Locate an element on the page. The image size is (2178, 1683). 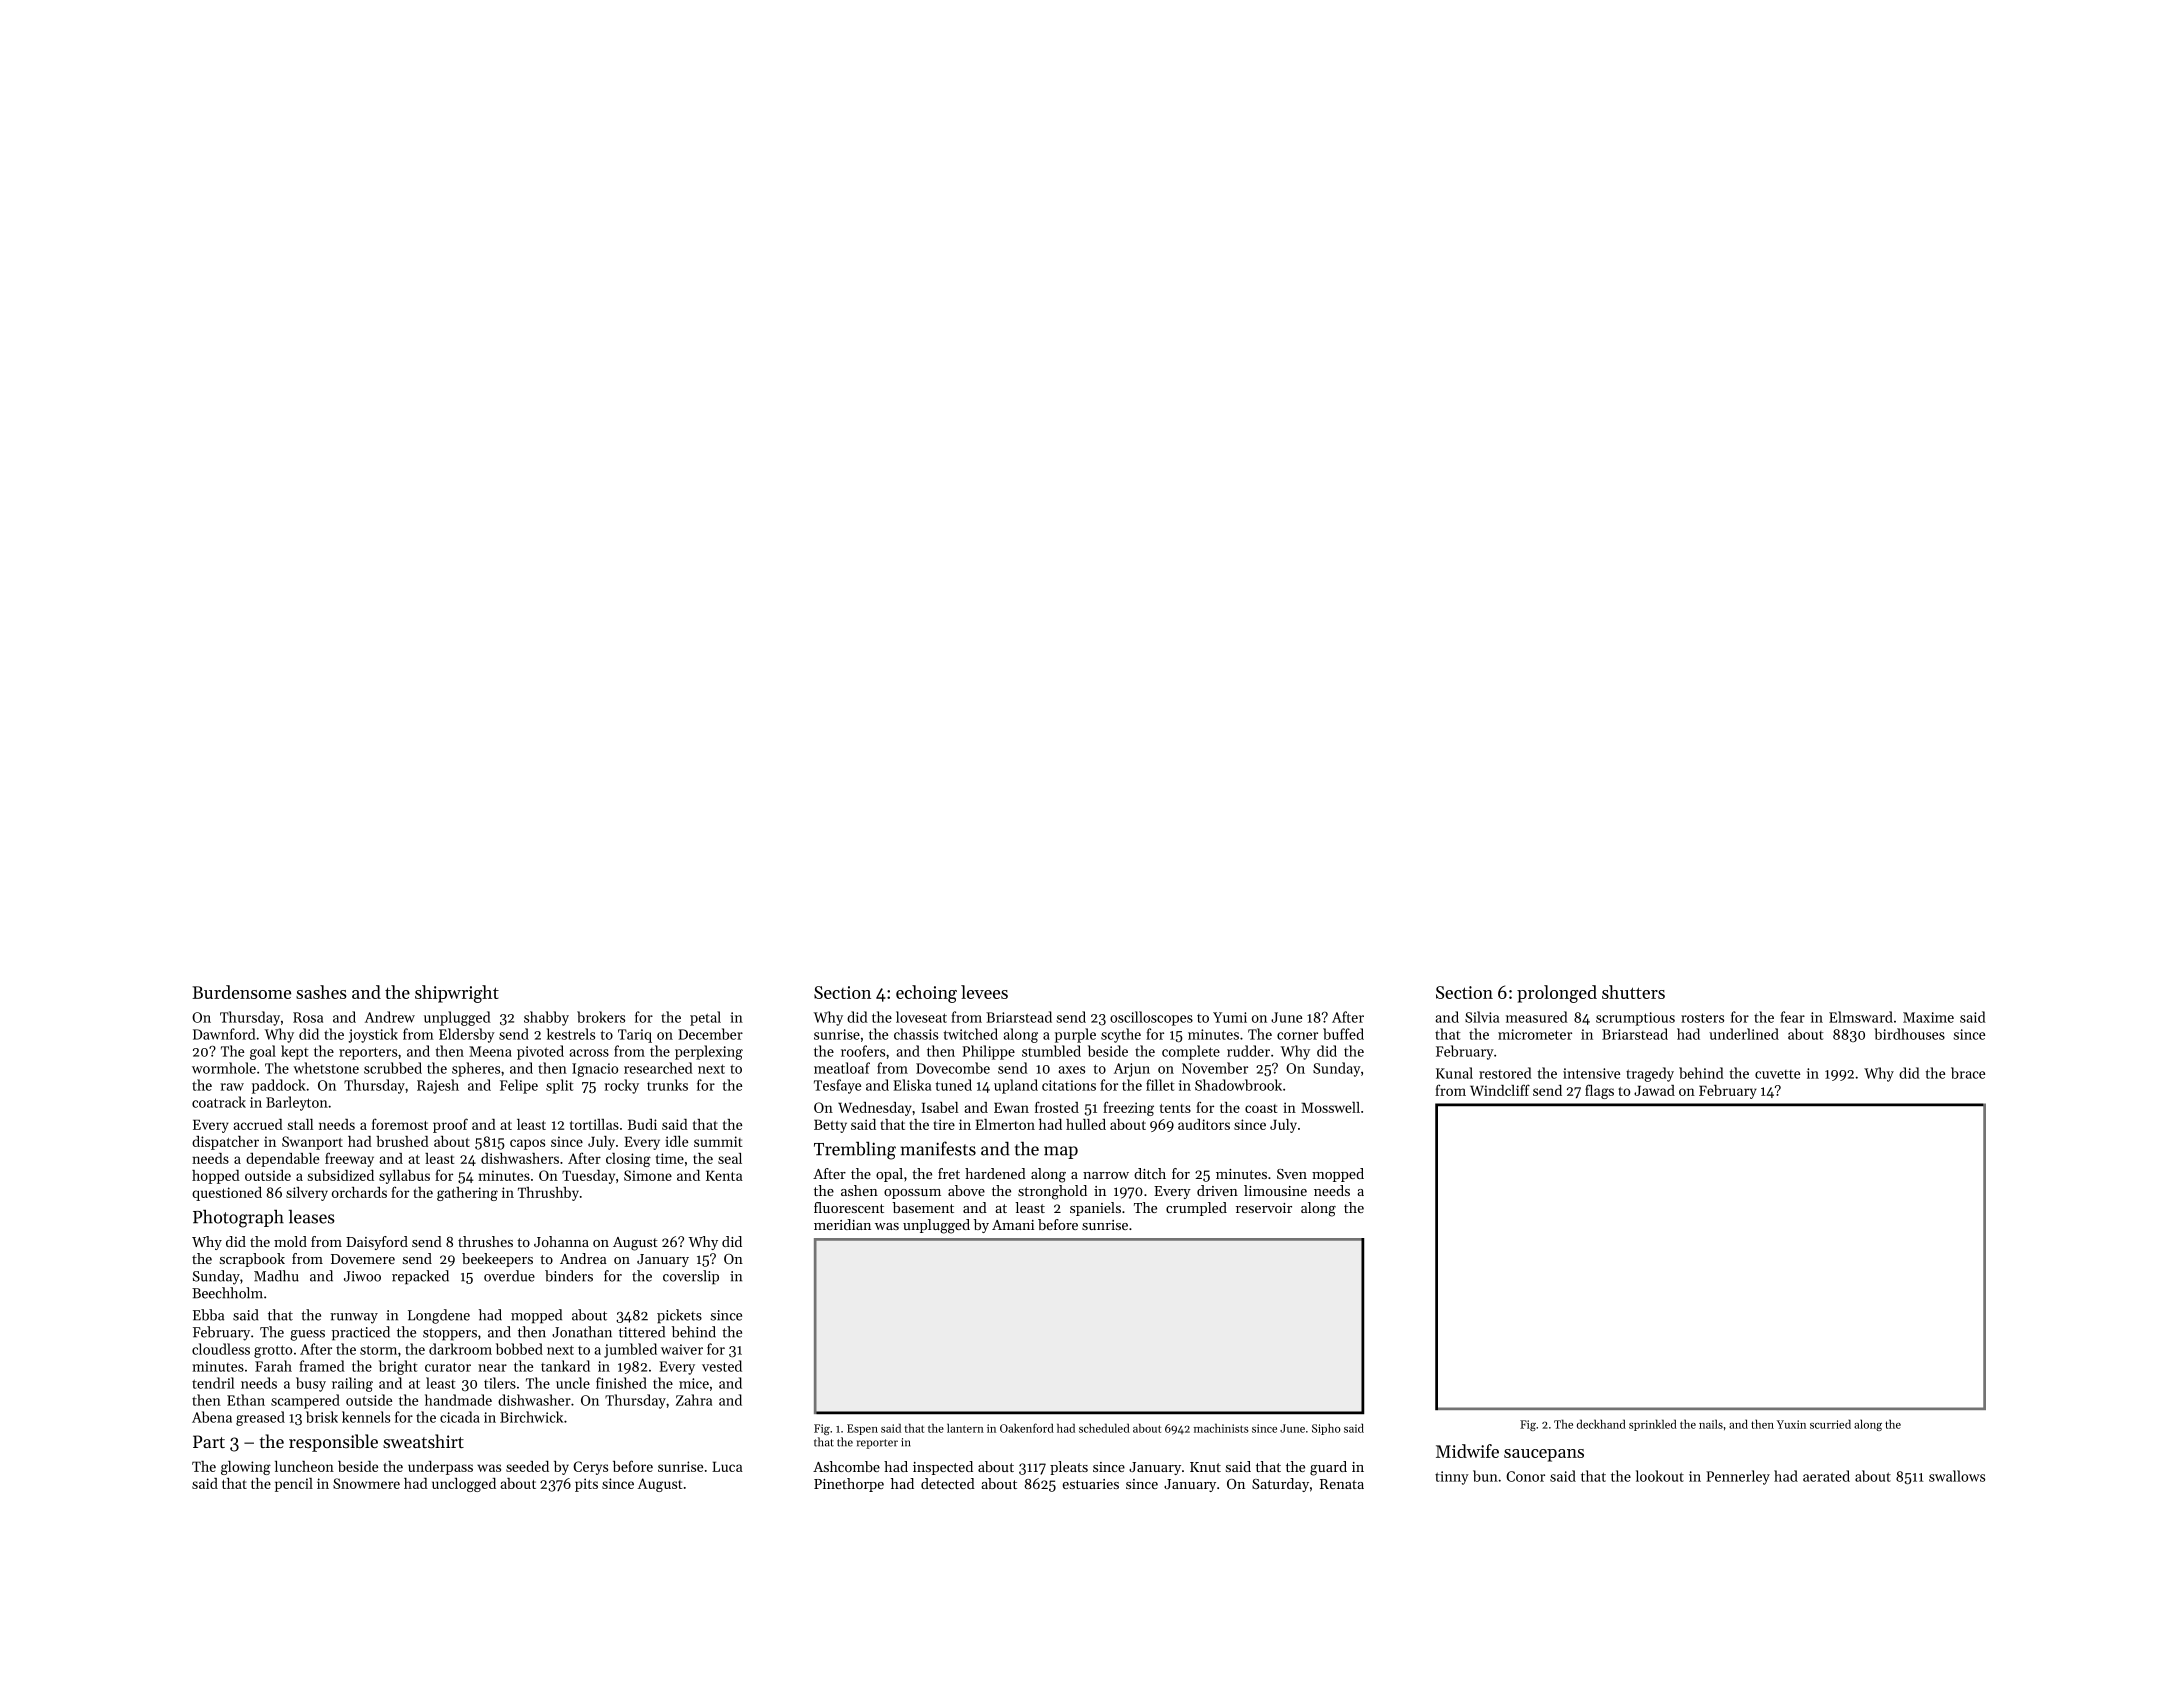
meridian is located at coordinates (842, 1224).
